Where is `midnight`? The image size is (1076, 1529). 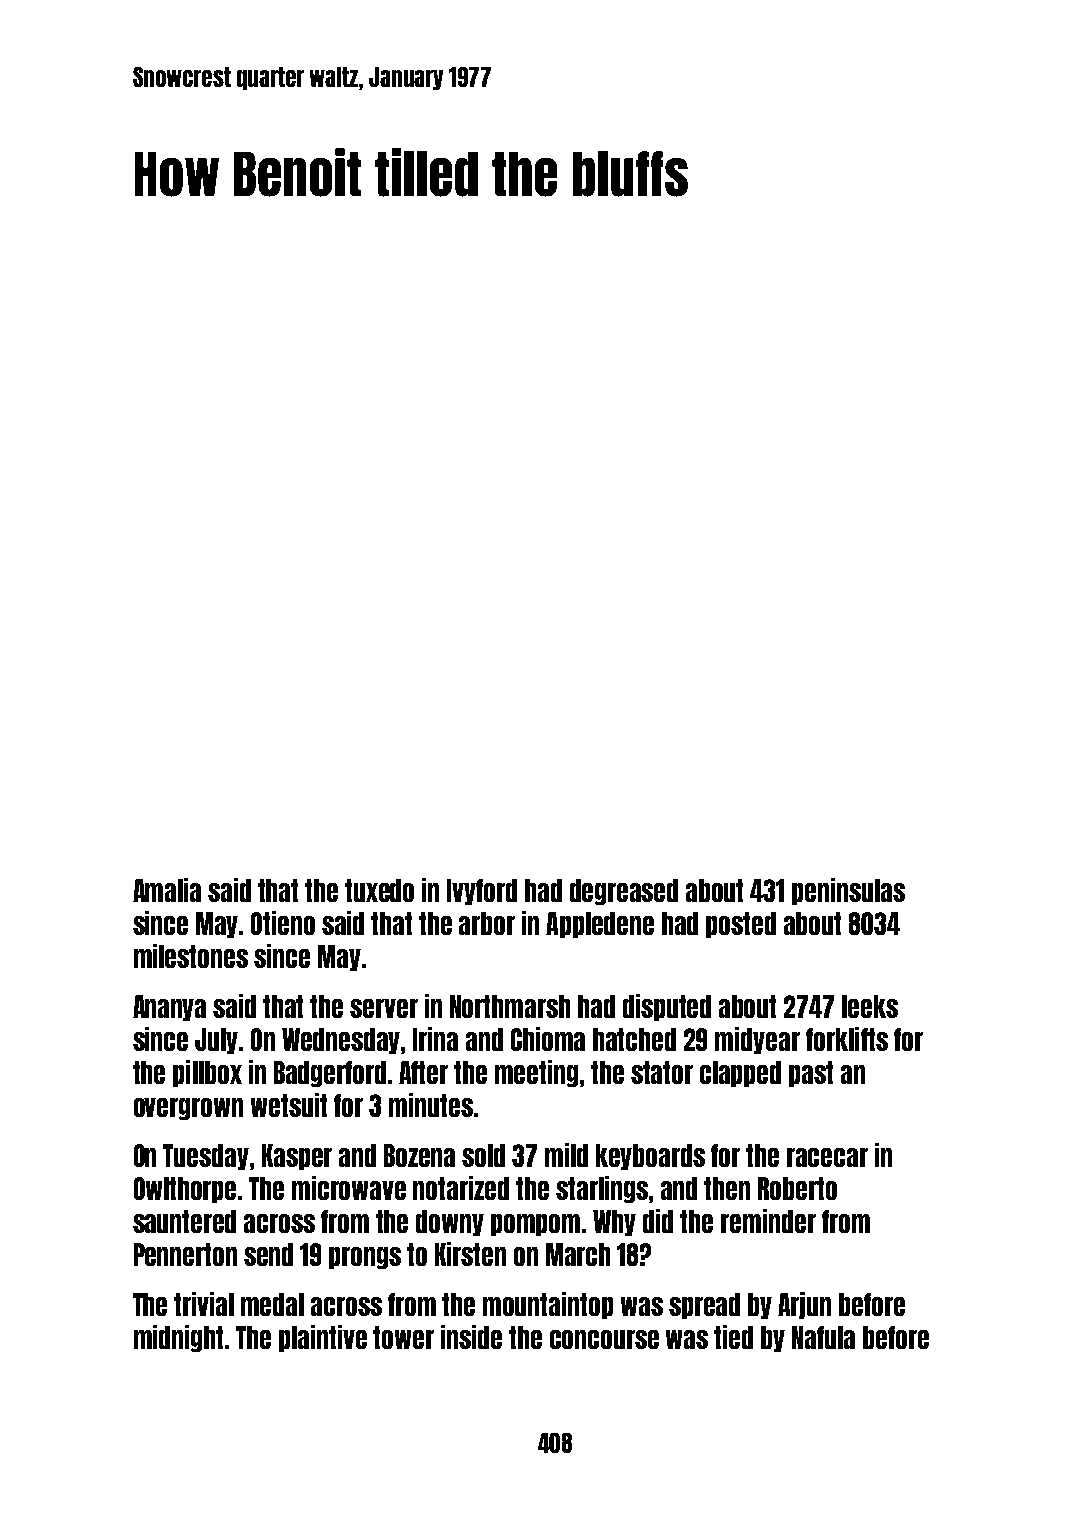 midnight is located at coordinates (178, 1338).
